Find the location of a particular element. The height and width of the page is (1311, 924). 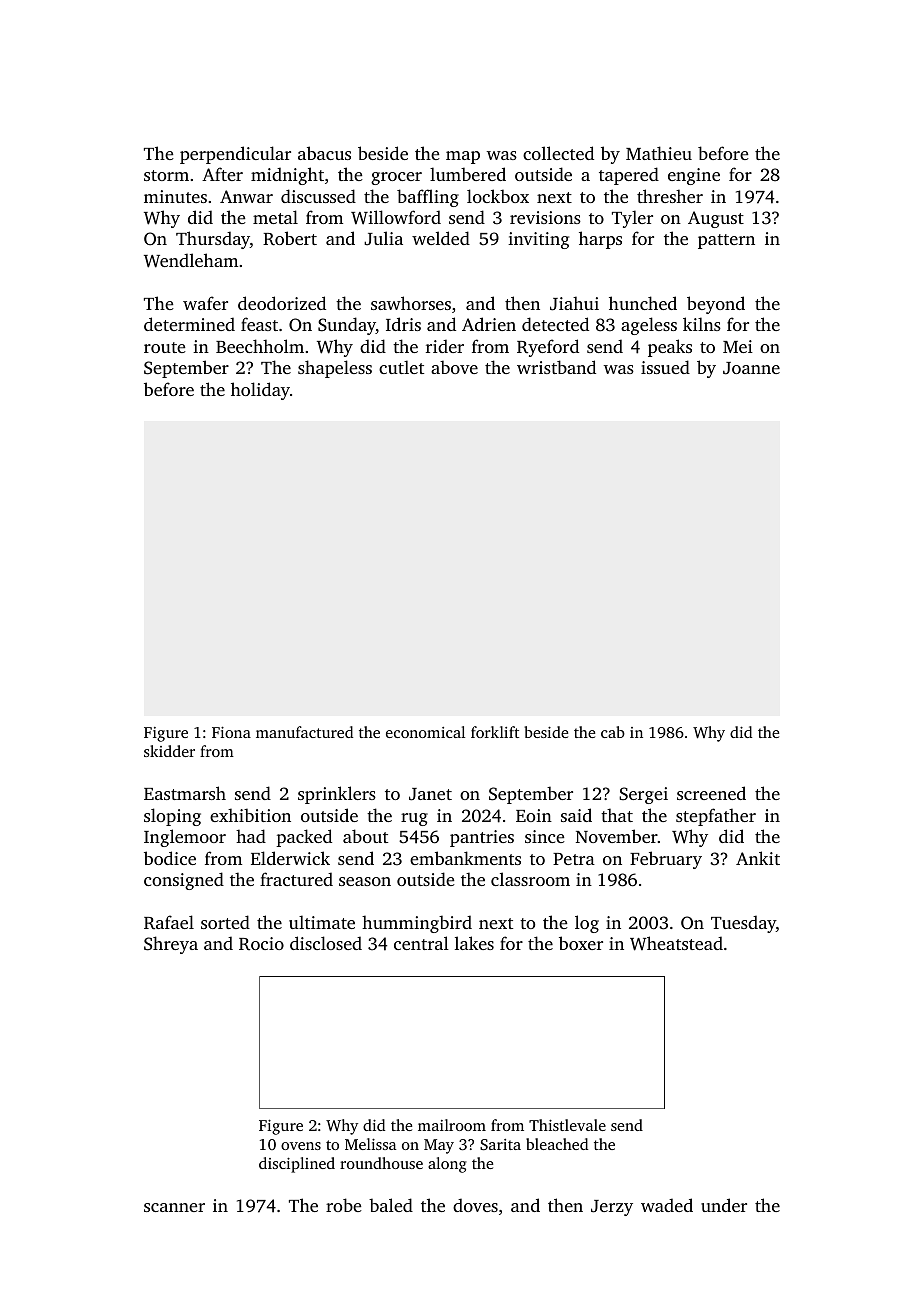

issued is located at coordinates (665, 367).
